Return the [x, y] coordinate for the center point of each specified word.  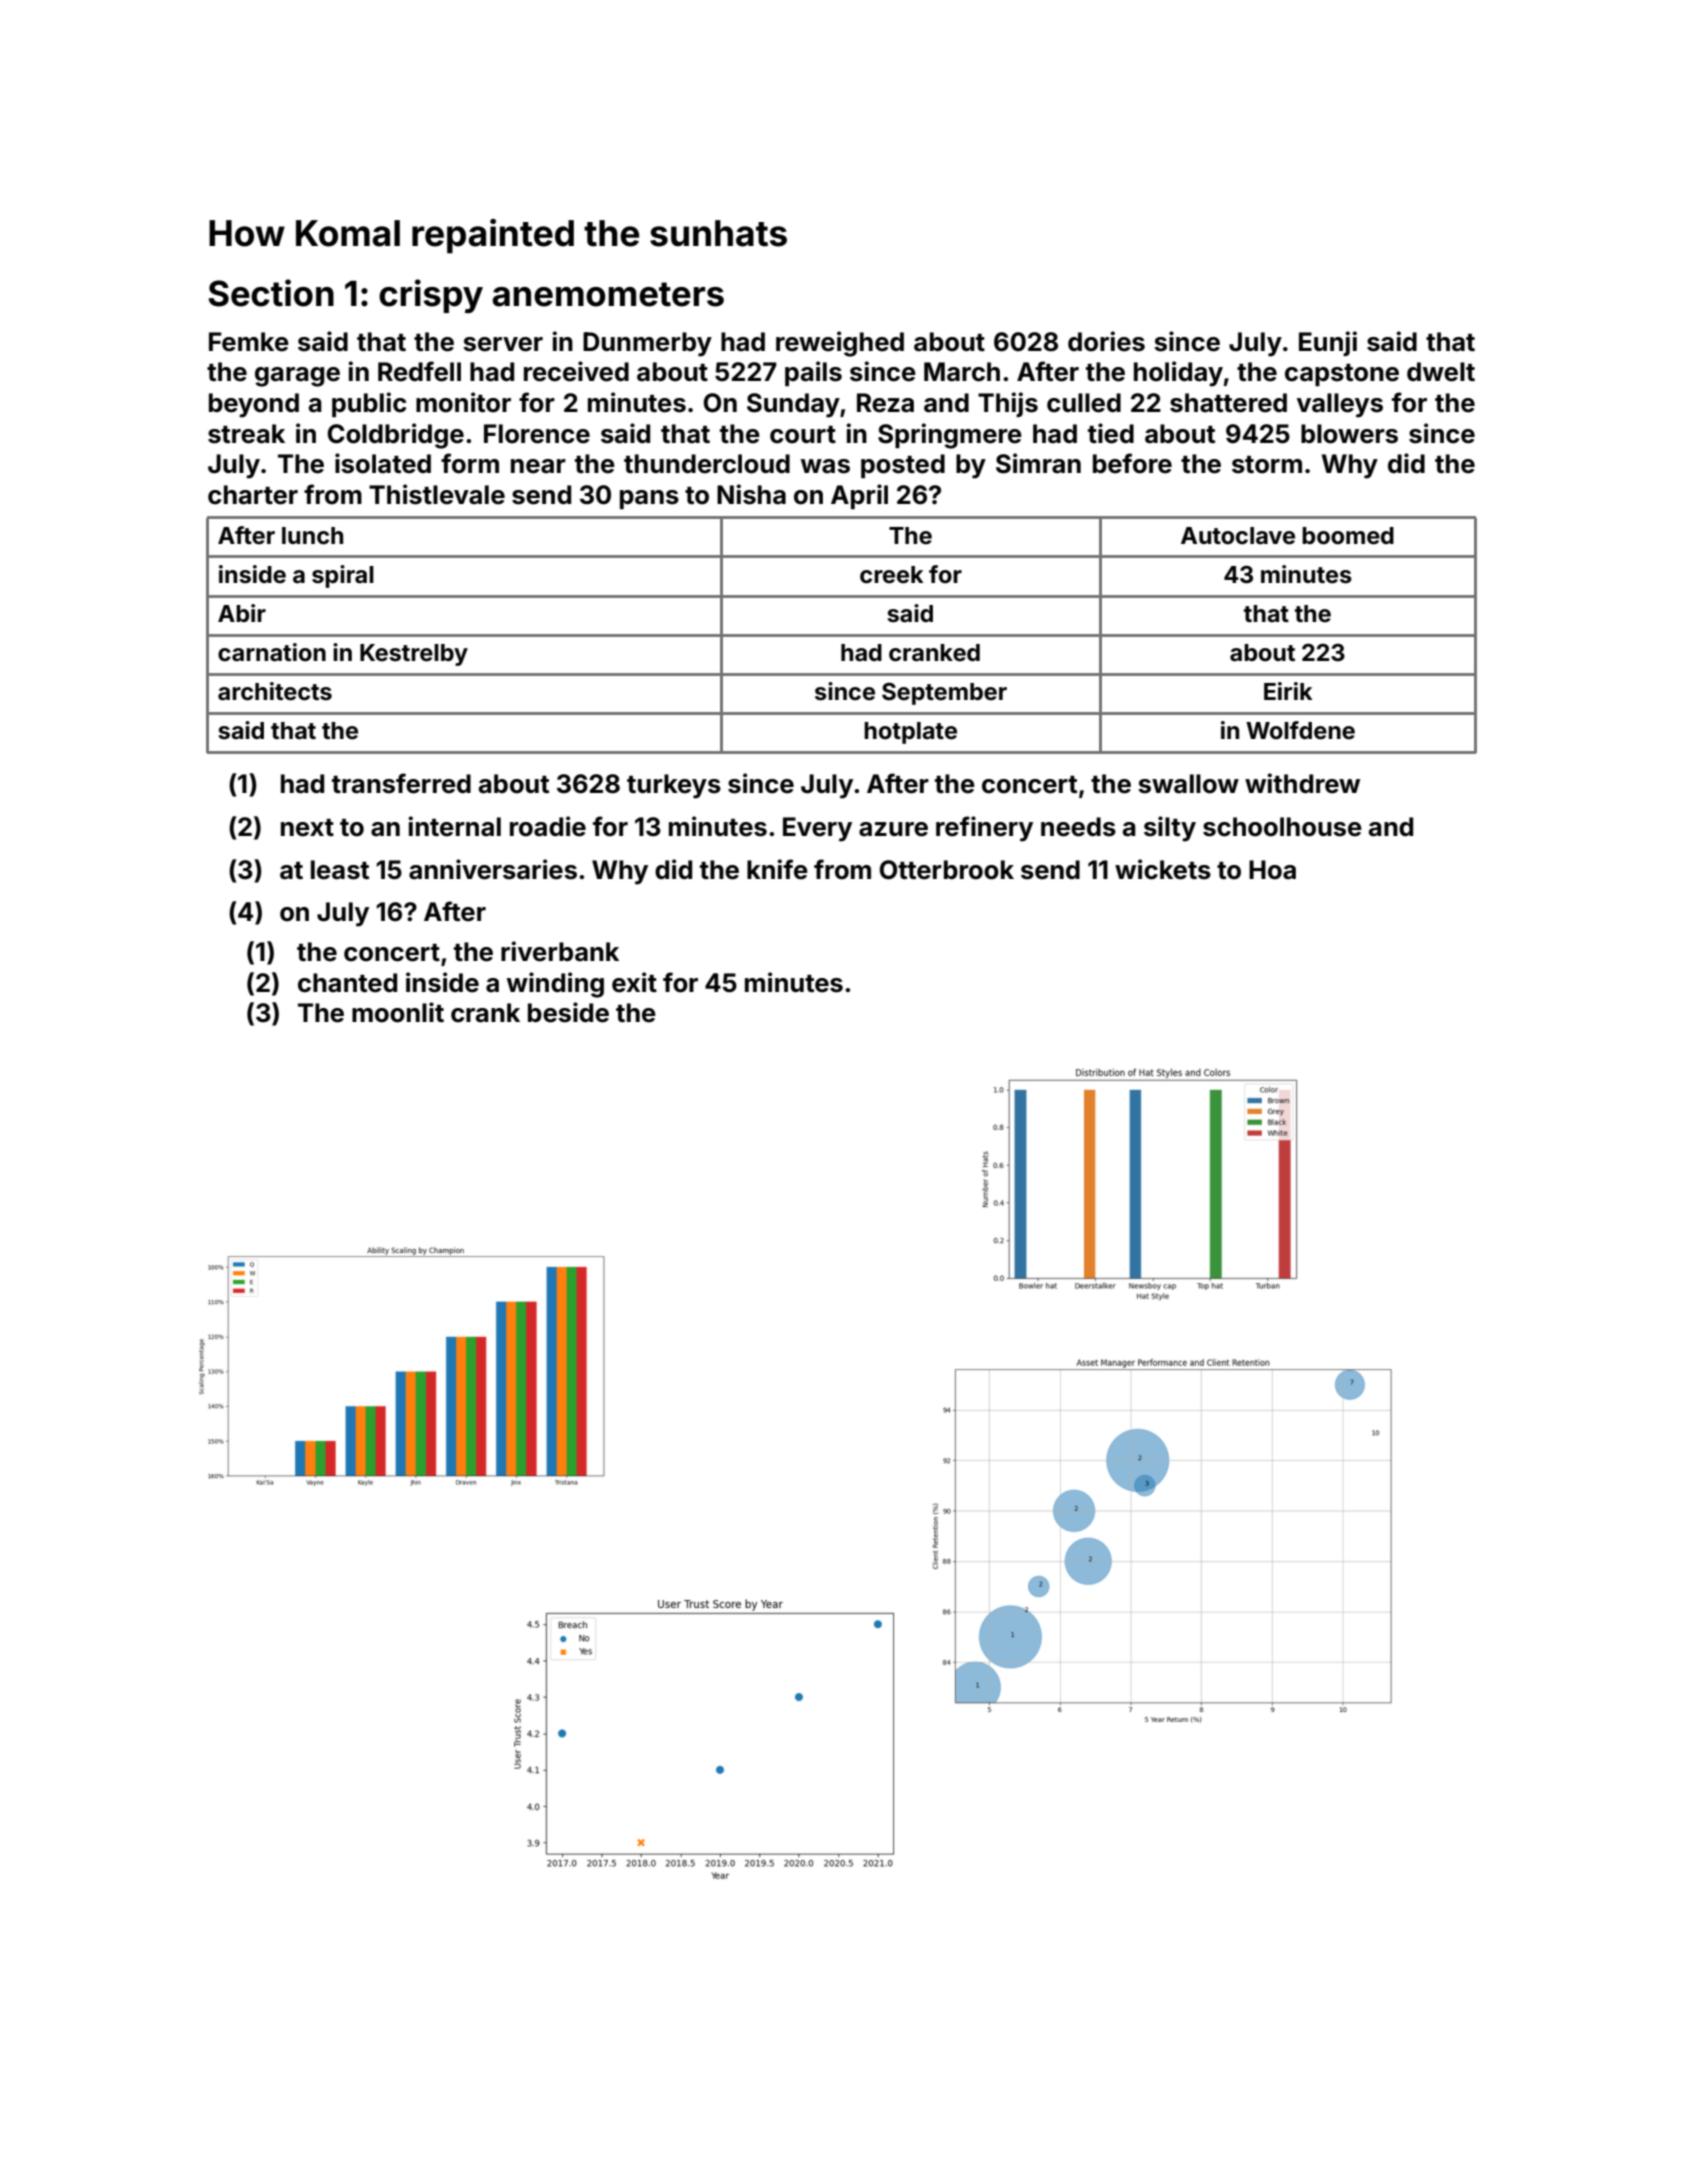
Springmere [950, 436]
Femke [249, 342]
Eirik [1288, 691]
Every [817, 829]
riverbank [560, 951]
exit [634, 982]
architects [275, 691]
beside [568, 1012]
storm [1267, 465]
